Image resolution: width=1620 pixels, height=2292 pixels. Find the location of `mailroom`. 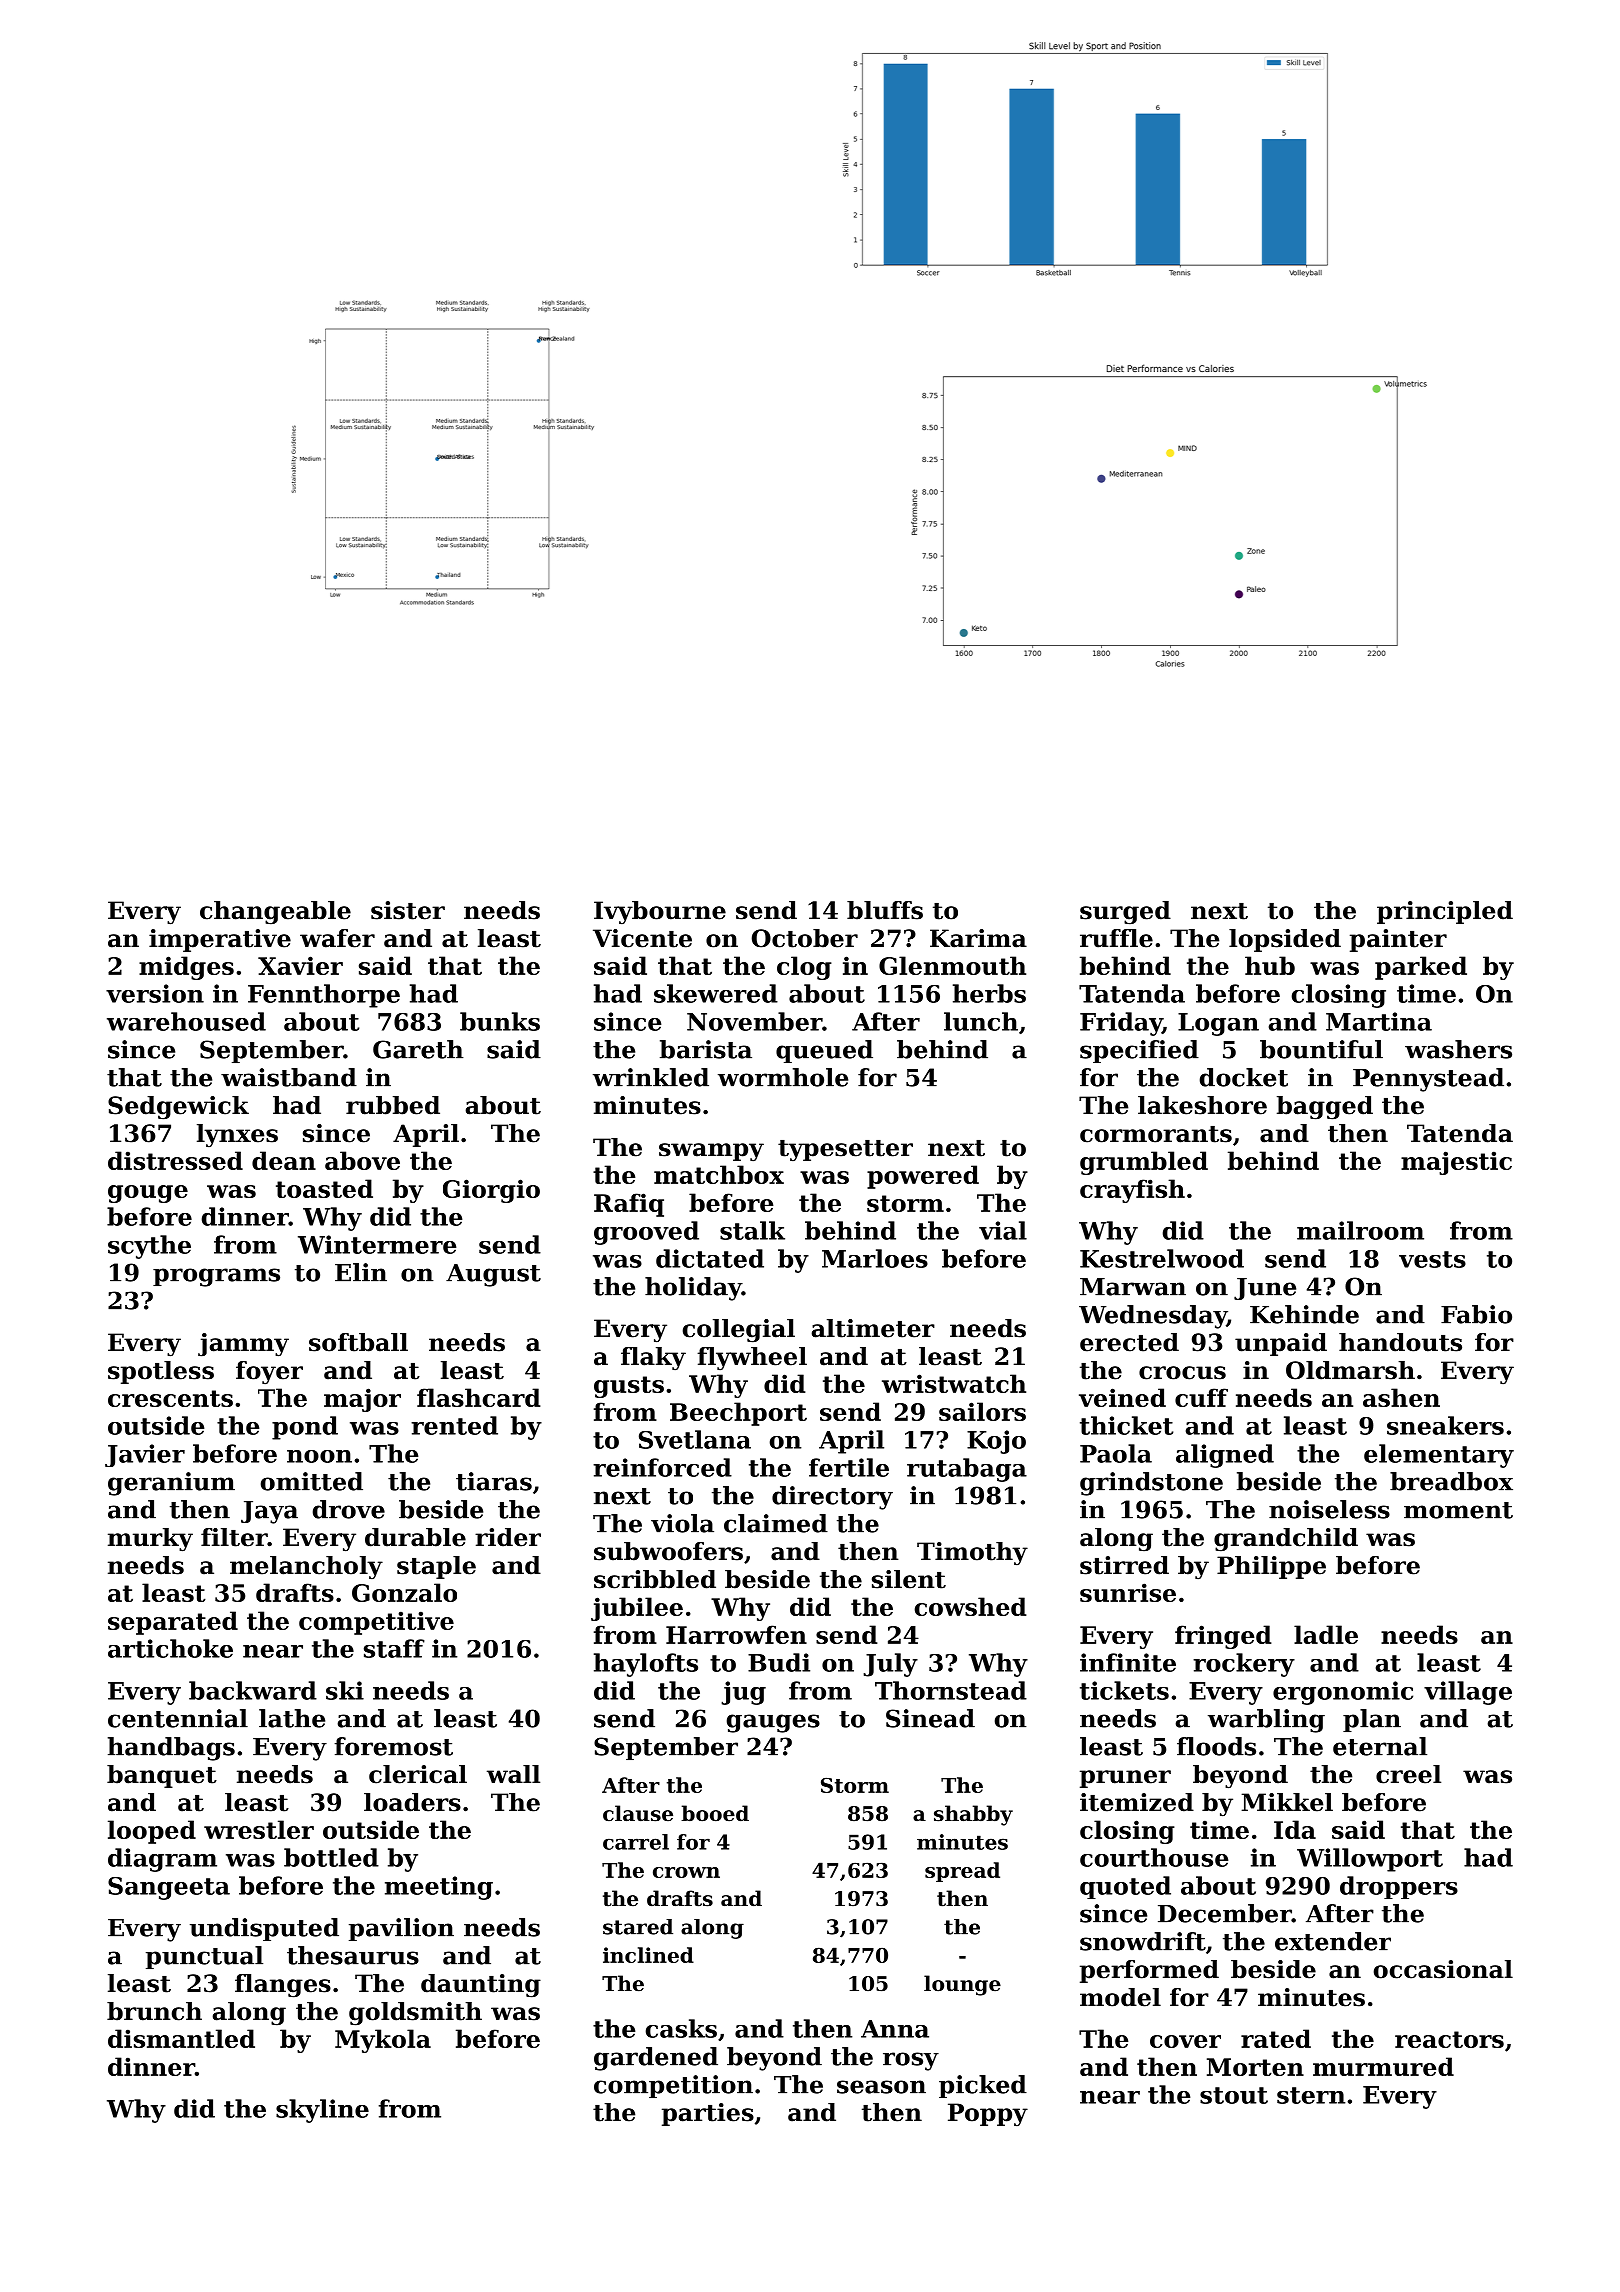

mailroom is located at coordinates (1360, 1230).
